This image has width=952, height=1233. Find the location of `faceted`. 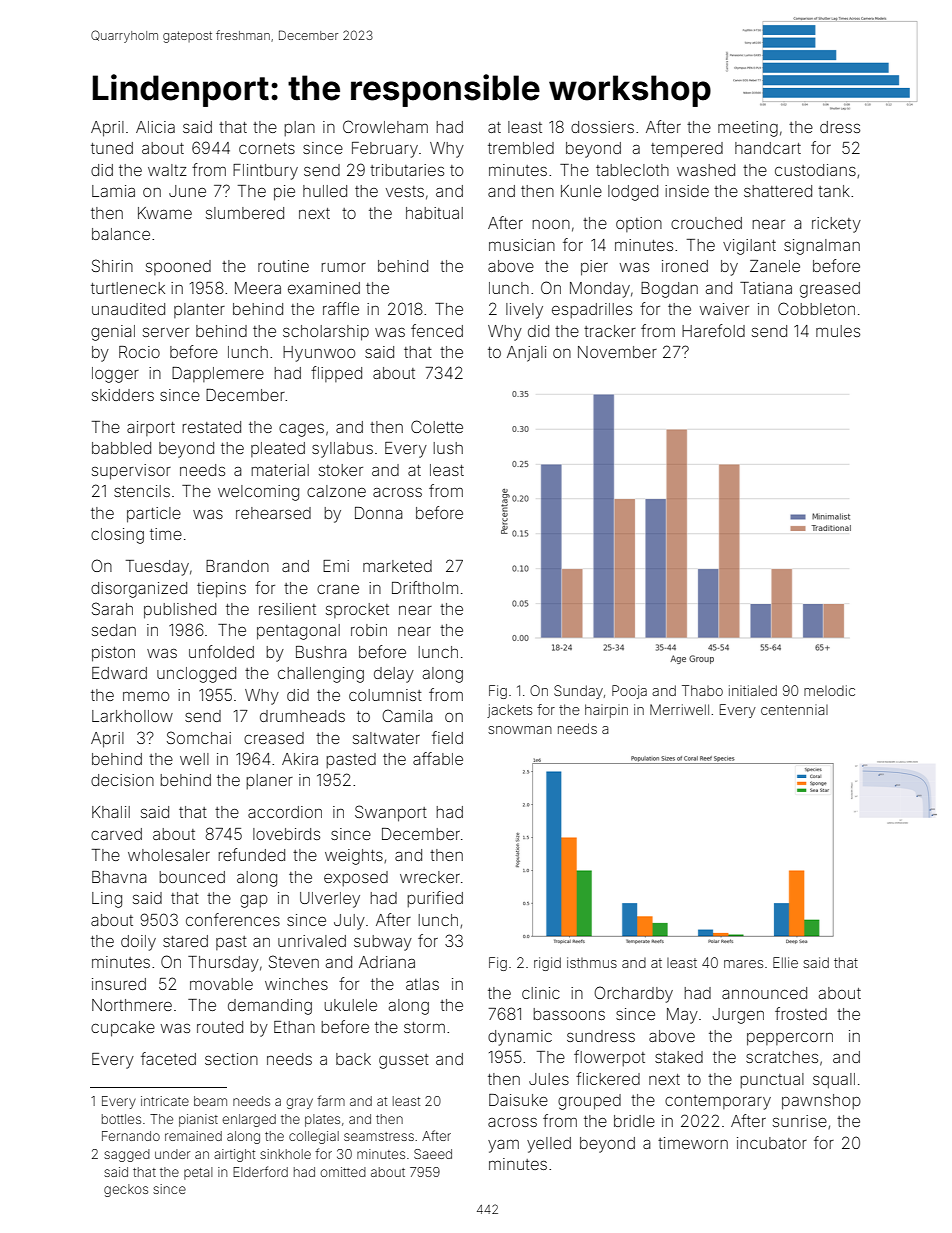

faceted is located at coordinates (168, 1058).
